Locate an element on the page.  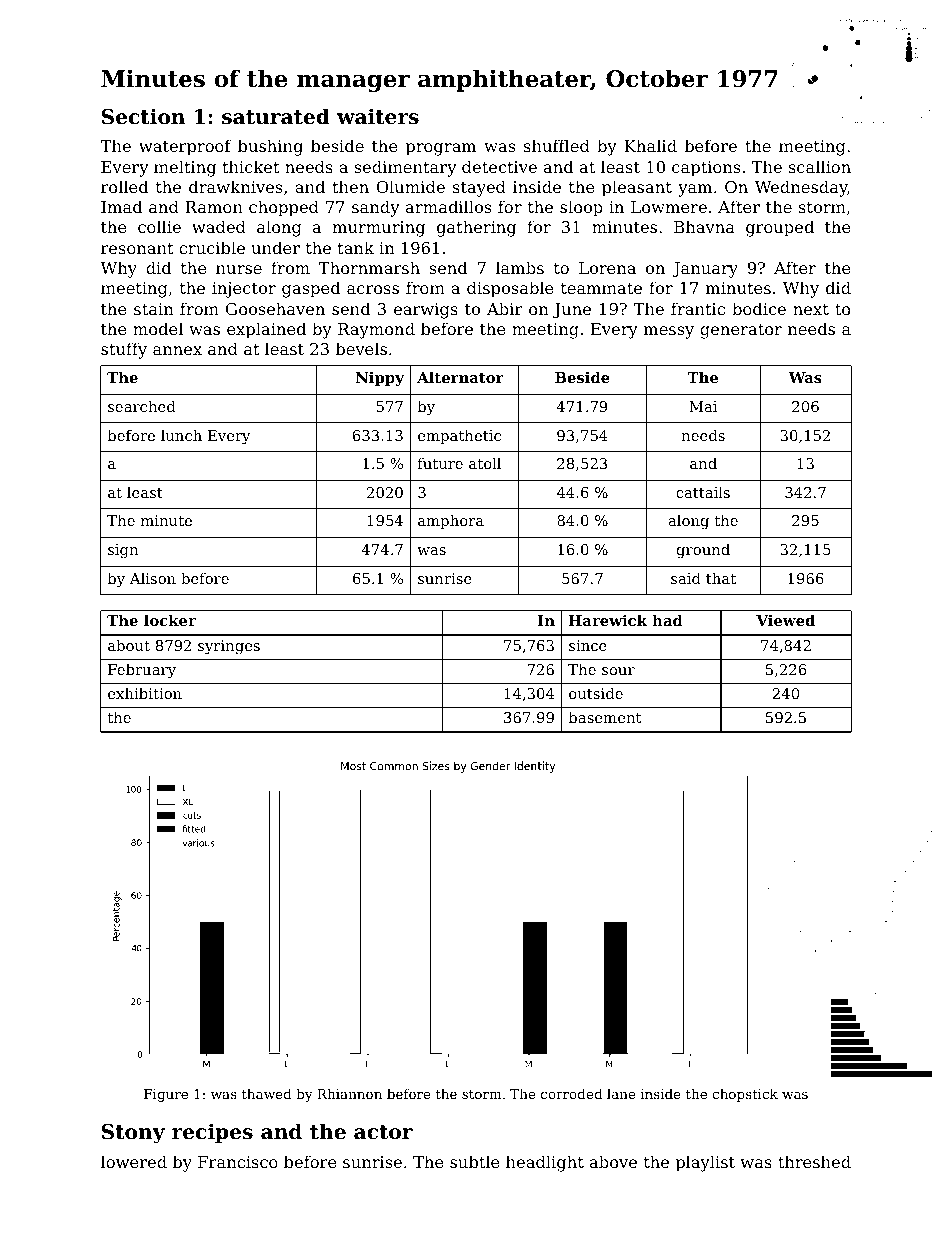
Mai is located at coordinates (703, 406).
